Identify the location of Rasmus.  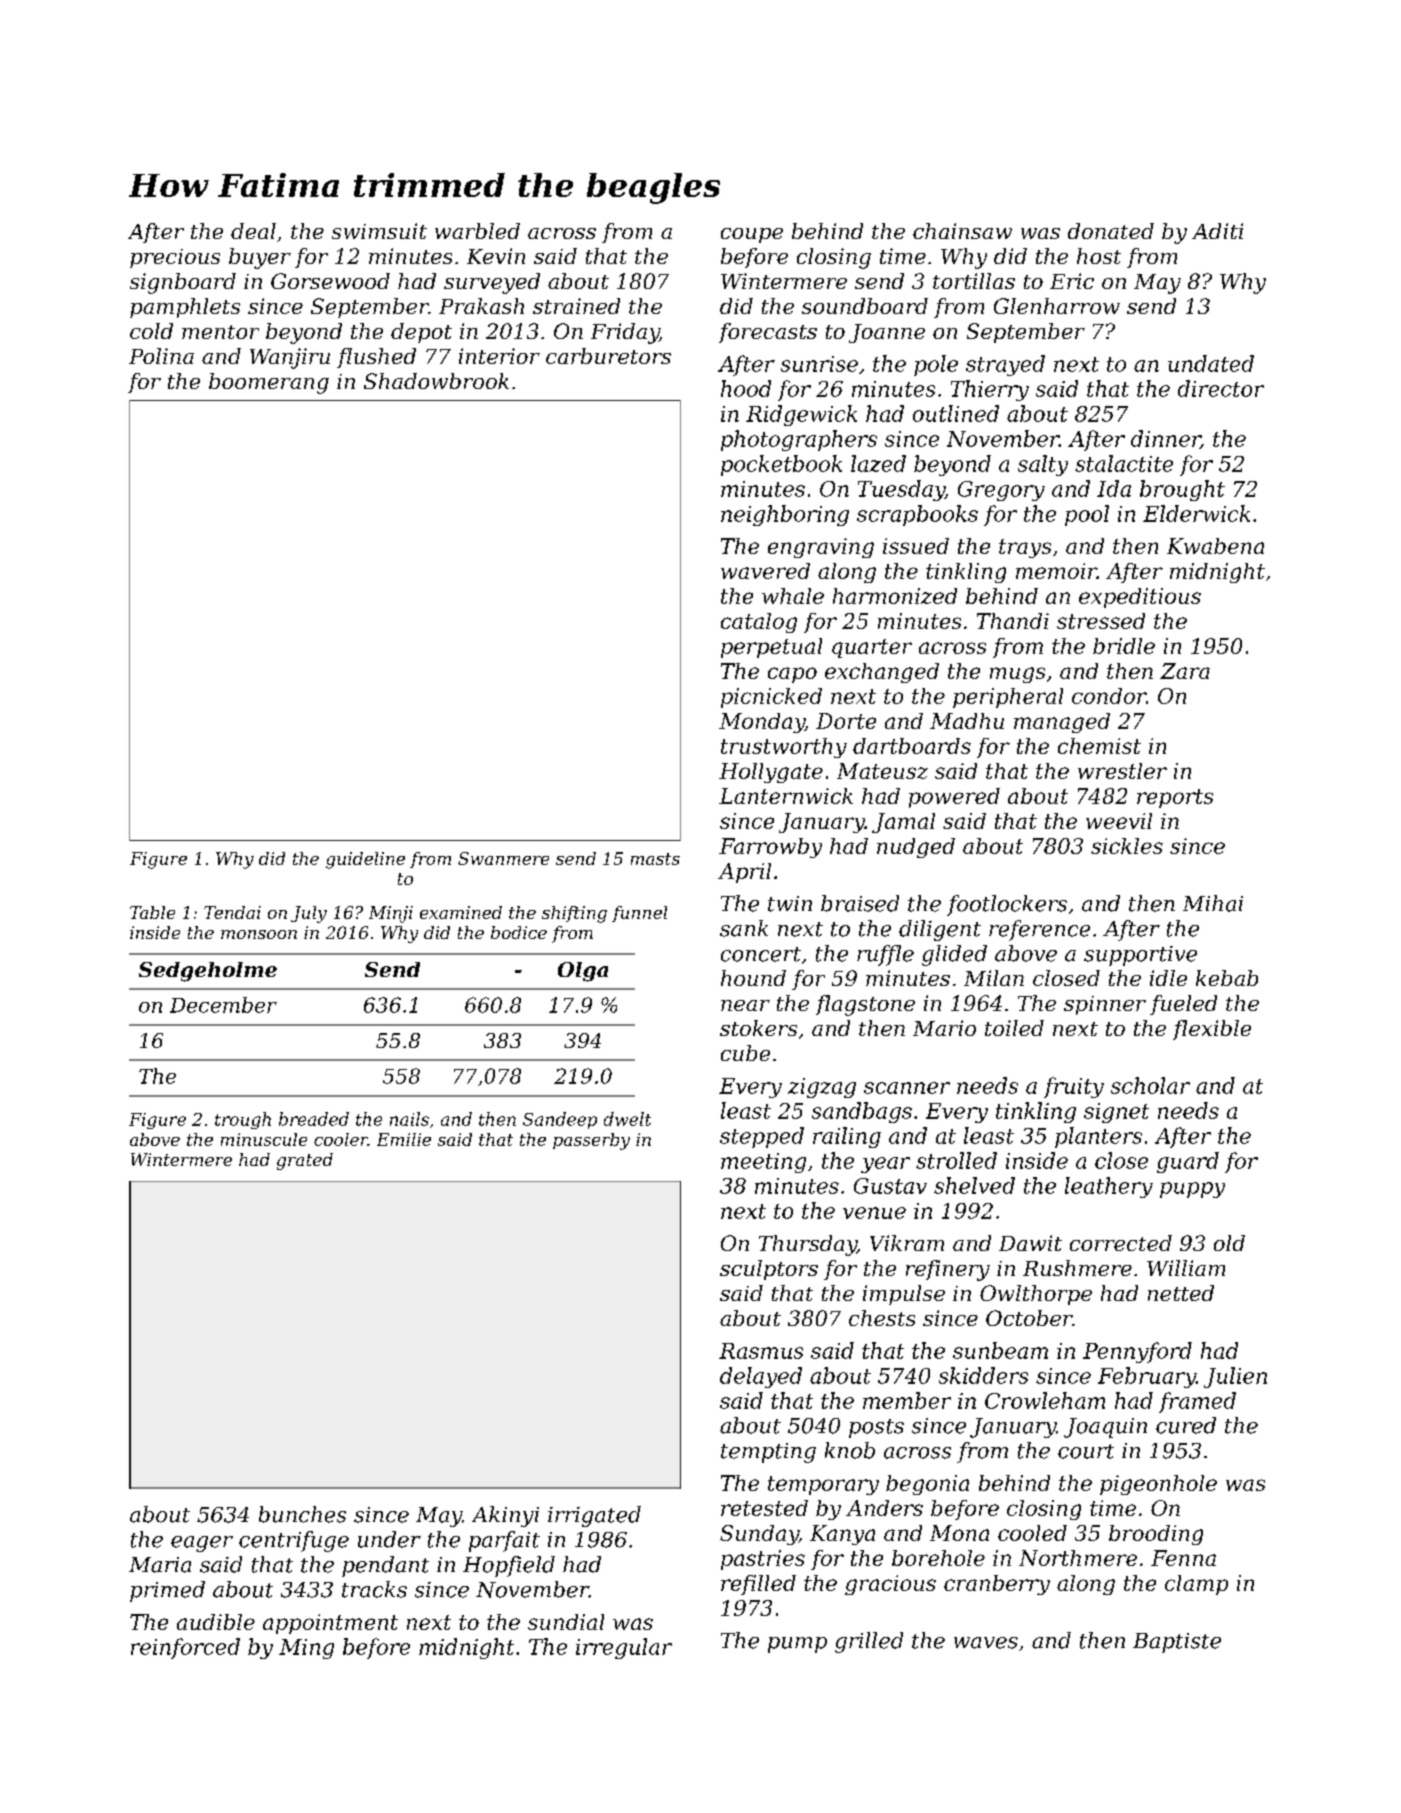
(761, 1351).
